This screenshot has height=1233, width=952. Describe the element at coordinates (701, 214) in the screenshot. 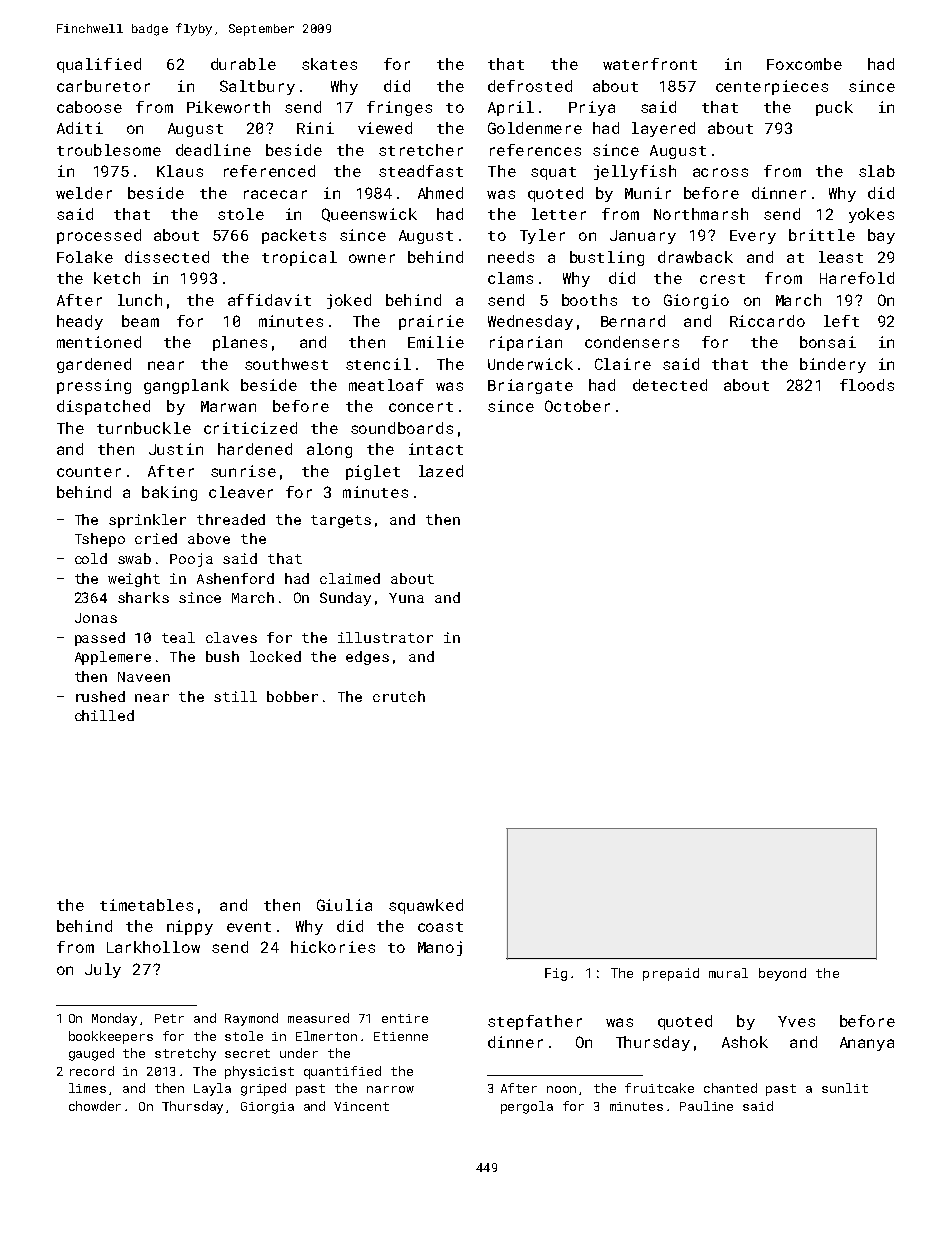

I see `Northmarsh` at that location.
